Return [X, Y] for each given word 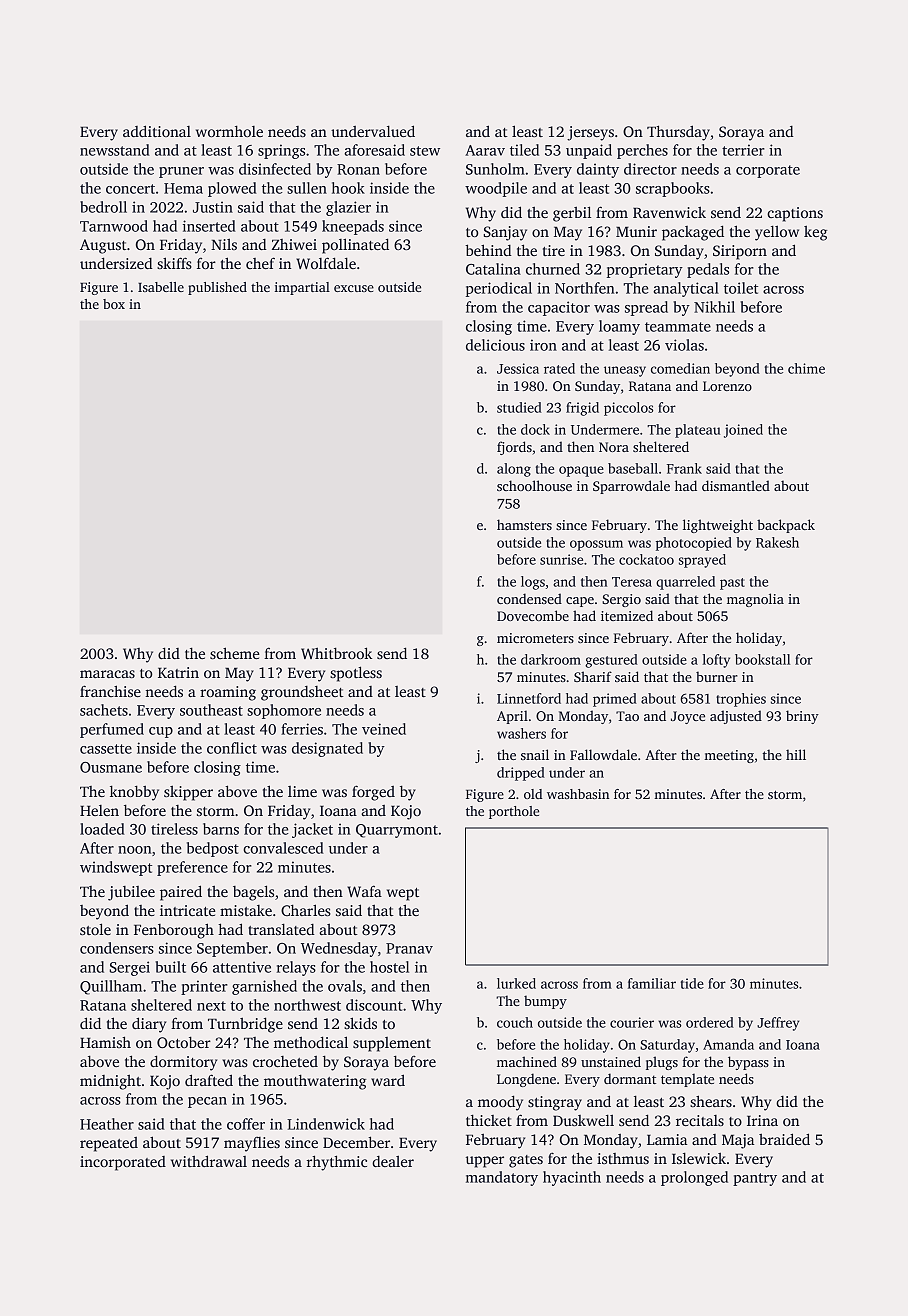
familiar [652, 983]
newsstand [115, 150]
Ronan [358, 169]
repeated [109, 1144]
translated [281, 929]
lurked [516, 983]
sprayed [702, 561]
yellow [777, 233]
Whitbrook [336, 653]
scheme [235, 653]
